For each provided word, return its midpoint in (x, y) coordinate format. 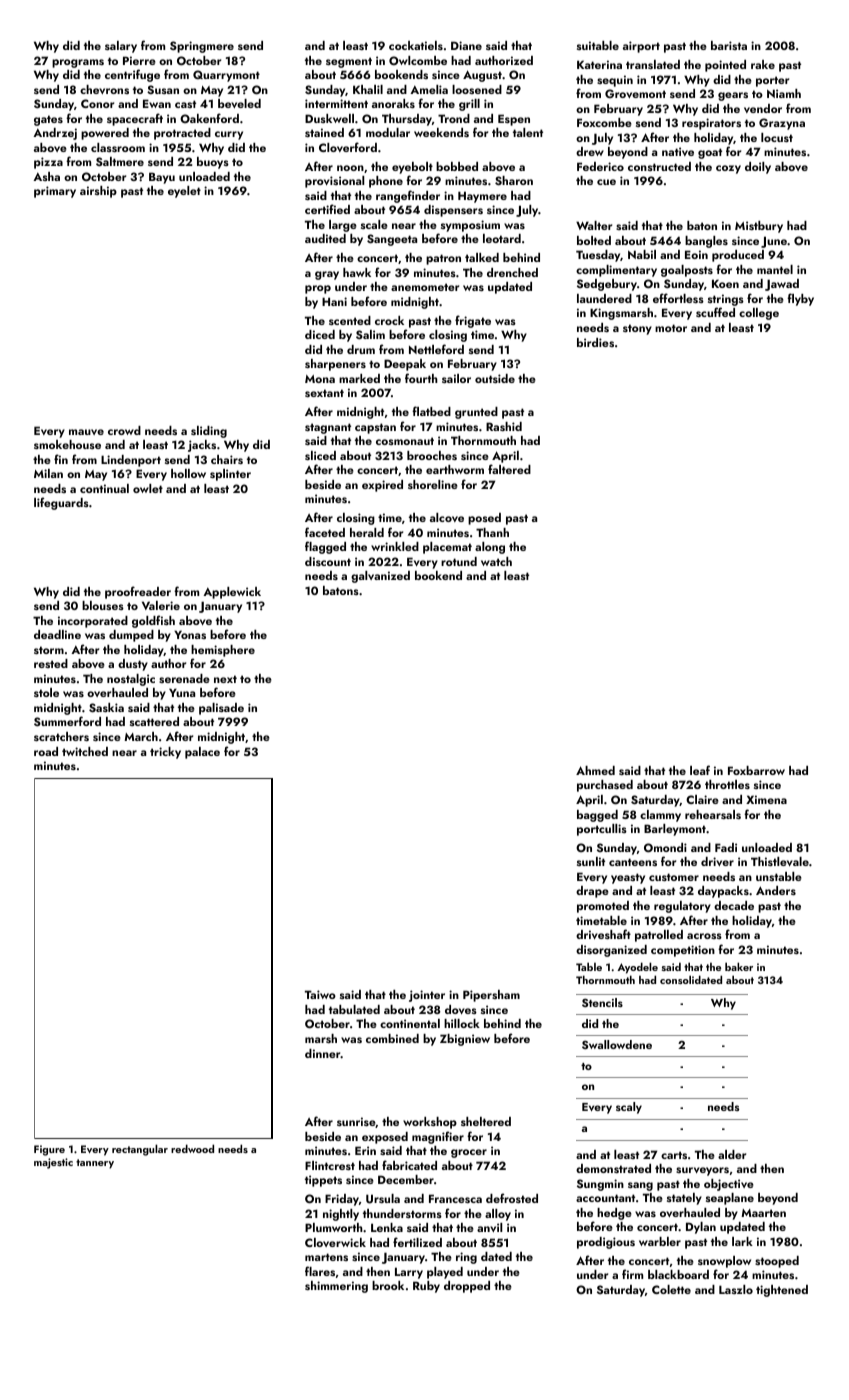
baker (739, 966)
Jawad (782, 285)
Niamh (784, 93)
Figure (49, 1150)
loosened (477, 89)
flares (320, 1271)
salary (121, 47)
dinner (323, 1053)
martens (326, 1257)
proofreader (138, 592)
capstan (375, 428)
